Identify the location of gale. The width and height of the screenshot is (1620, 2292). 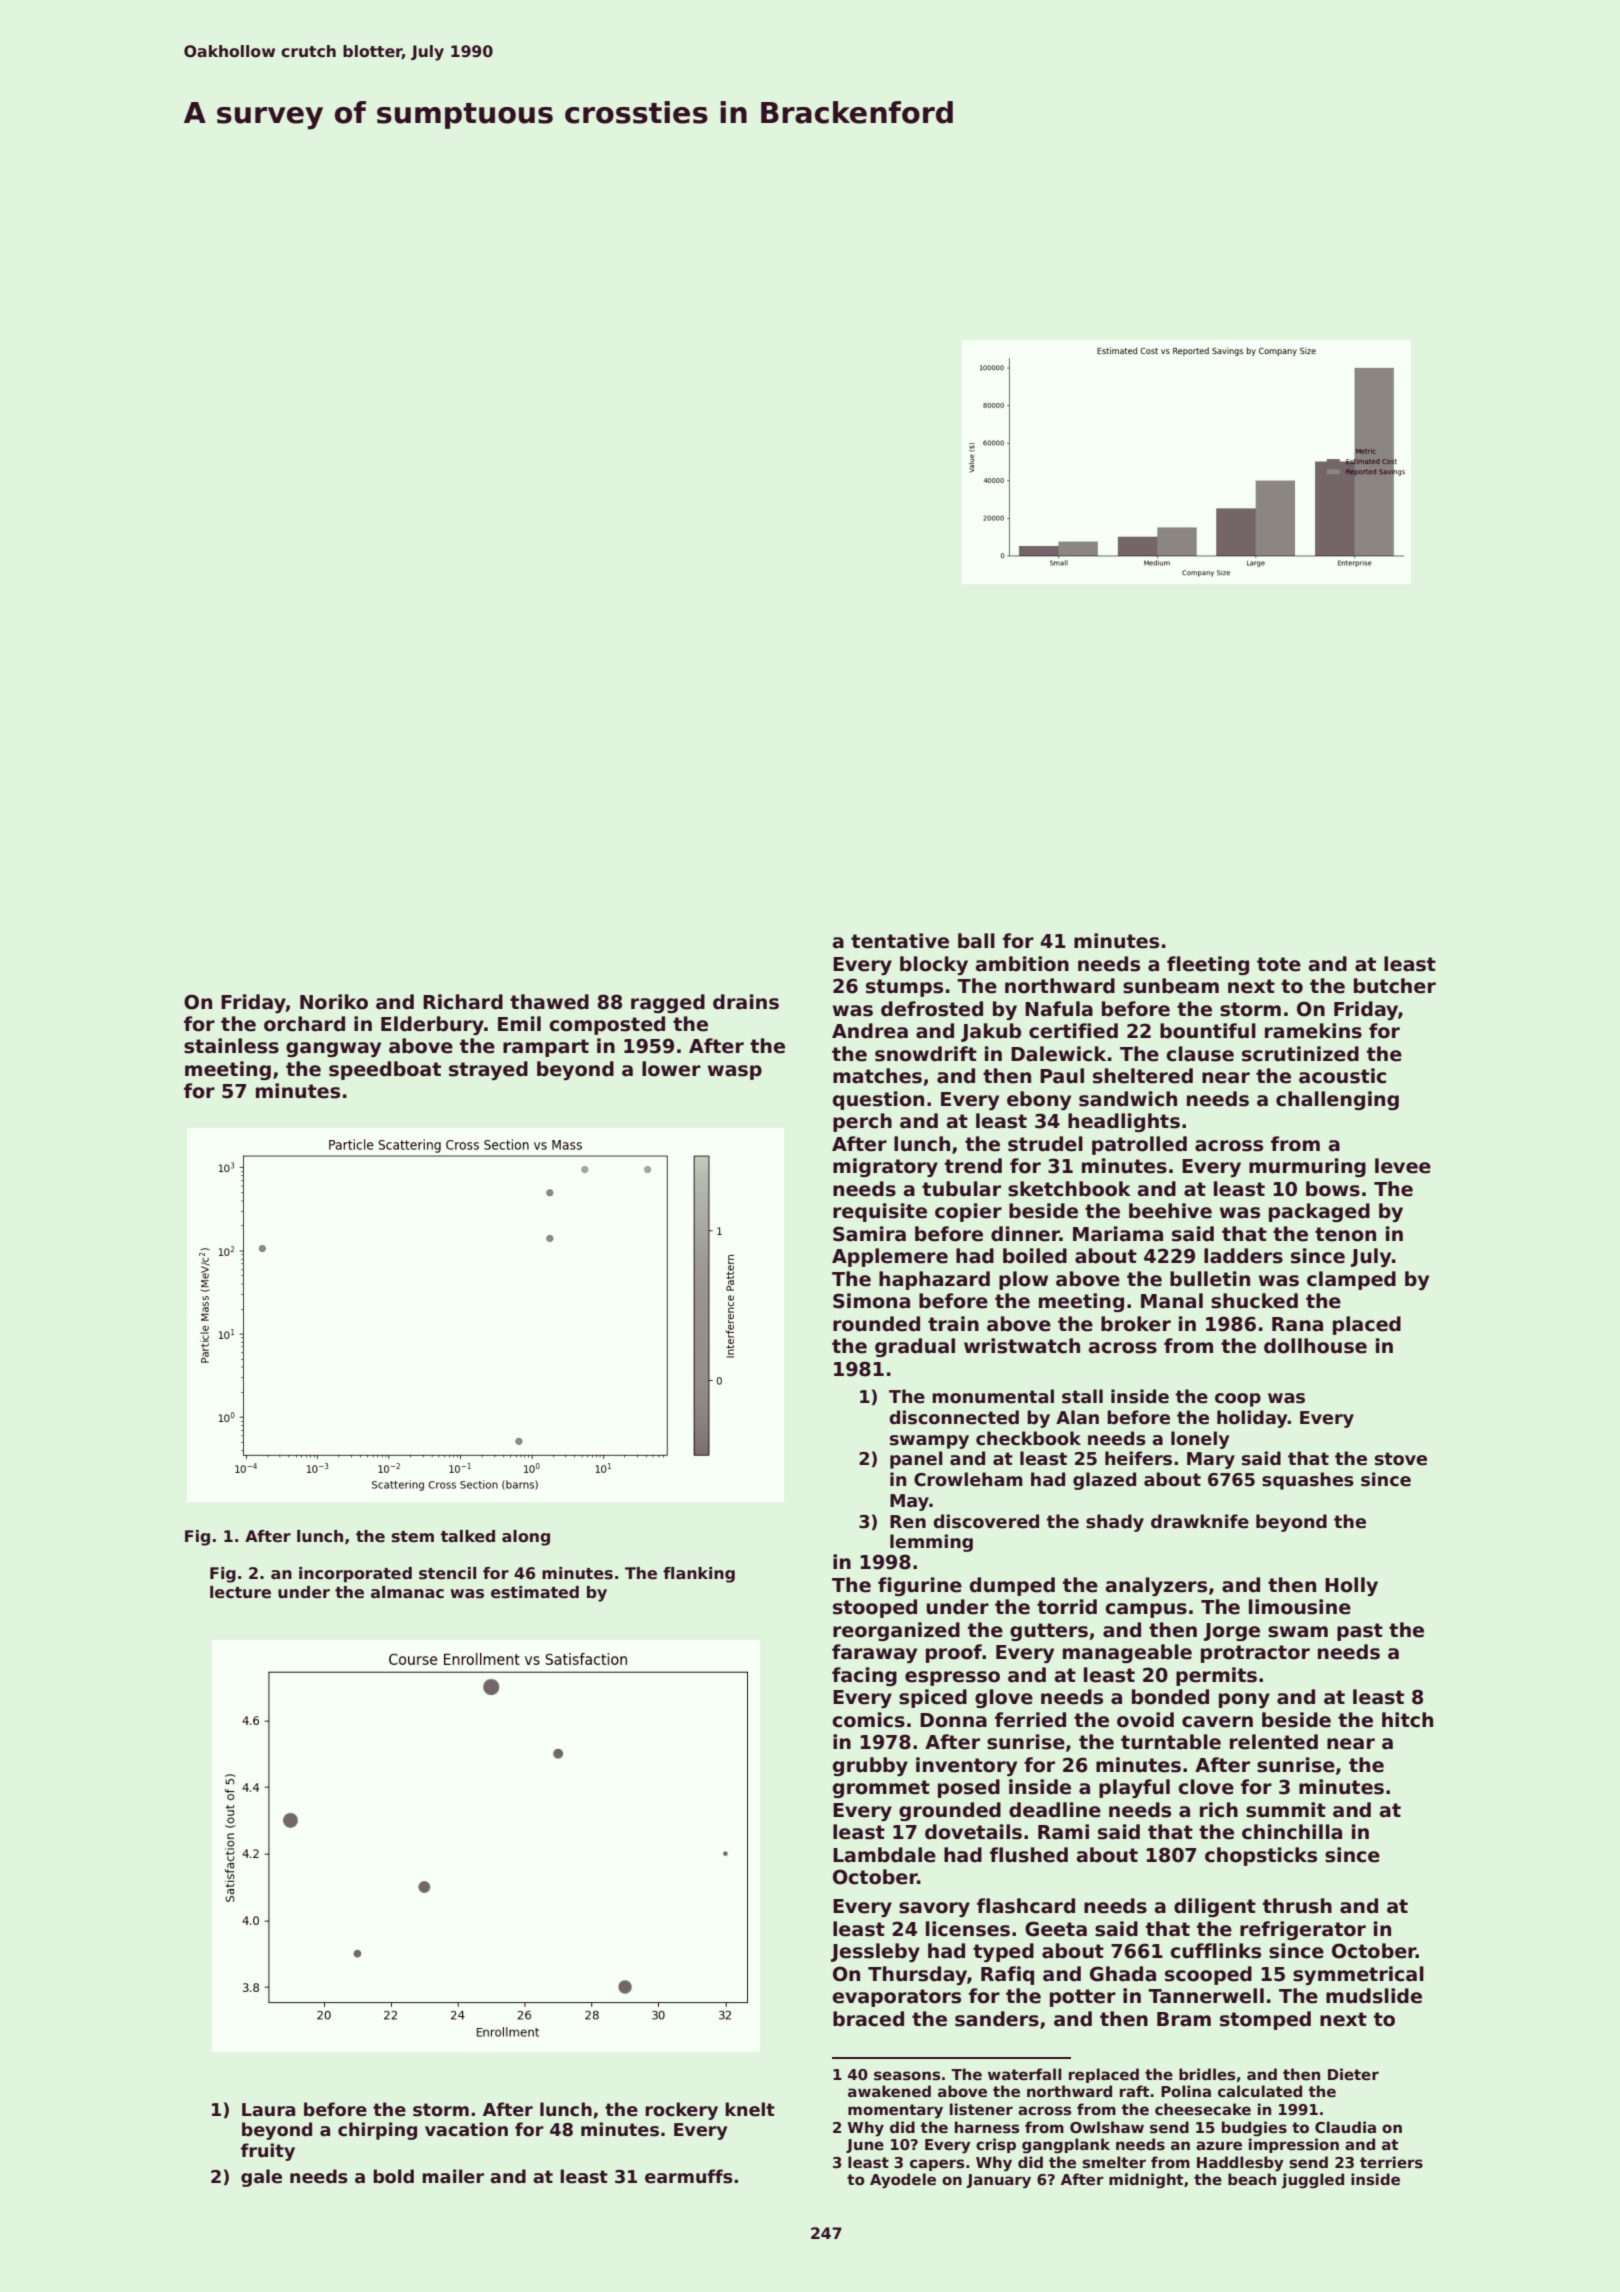
(261, 2178).
